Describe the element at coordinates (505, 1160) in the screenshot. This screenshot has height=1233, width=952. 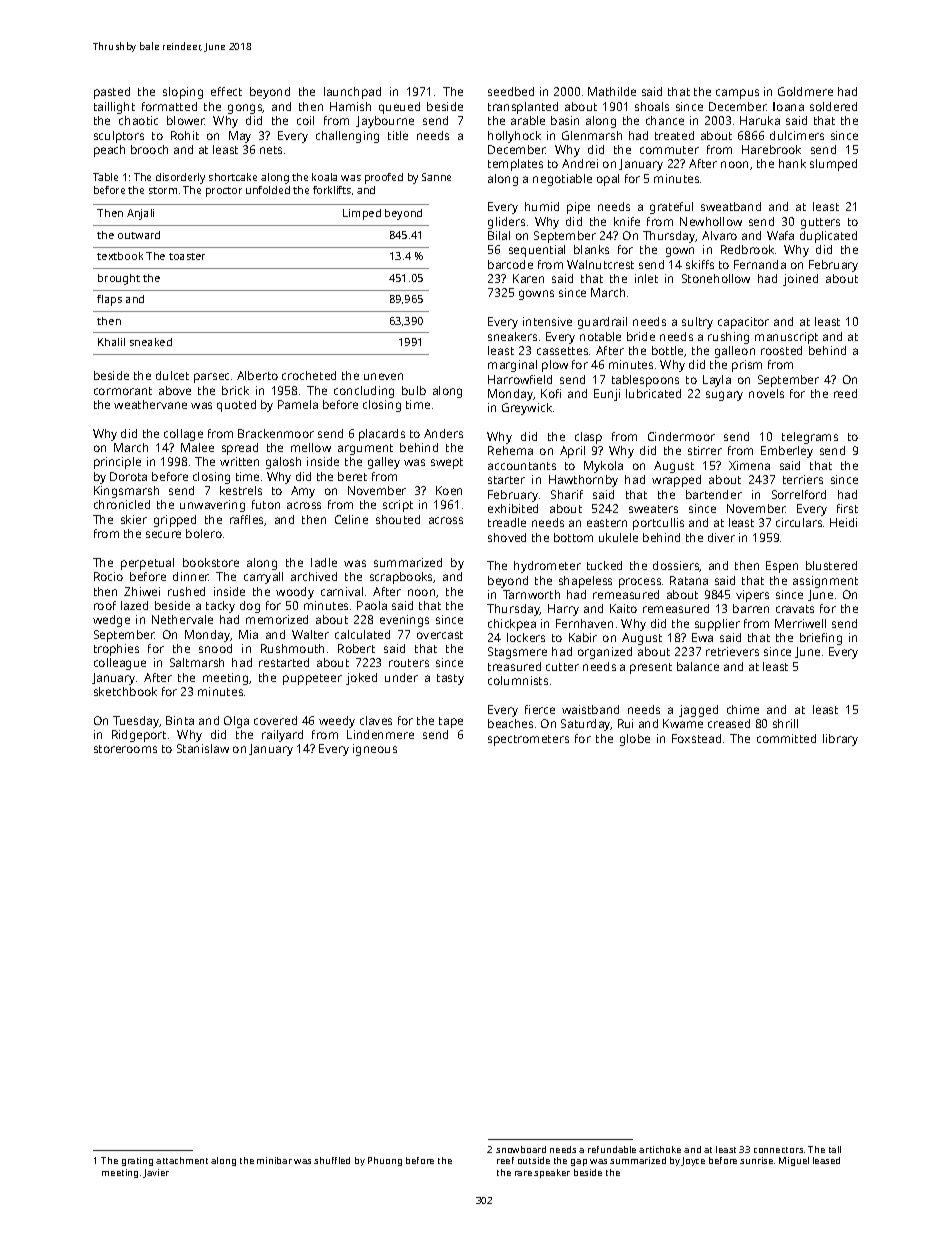
I see `reef` at that location.
